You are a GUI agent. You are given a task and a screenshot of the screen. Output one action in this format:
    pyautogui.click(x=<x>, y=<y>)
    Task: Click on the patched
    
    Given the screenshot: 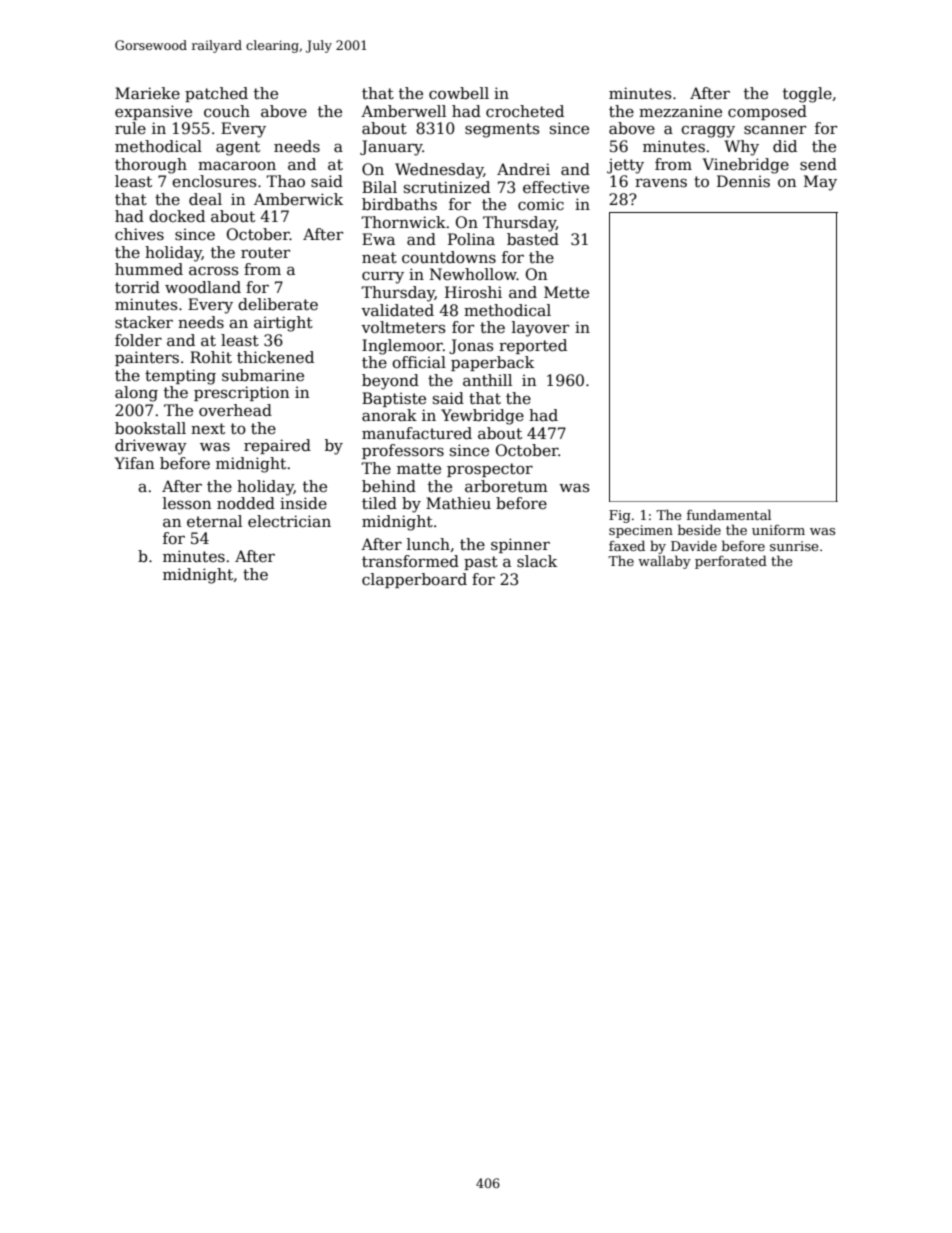 What is the action you would take?
    pyautogui.click(x=216, y=94)
